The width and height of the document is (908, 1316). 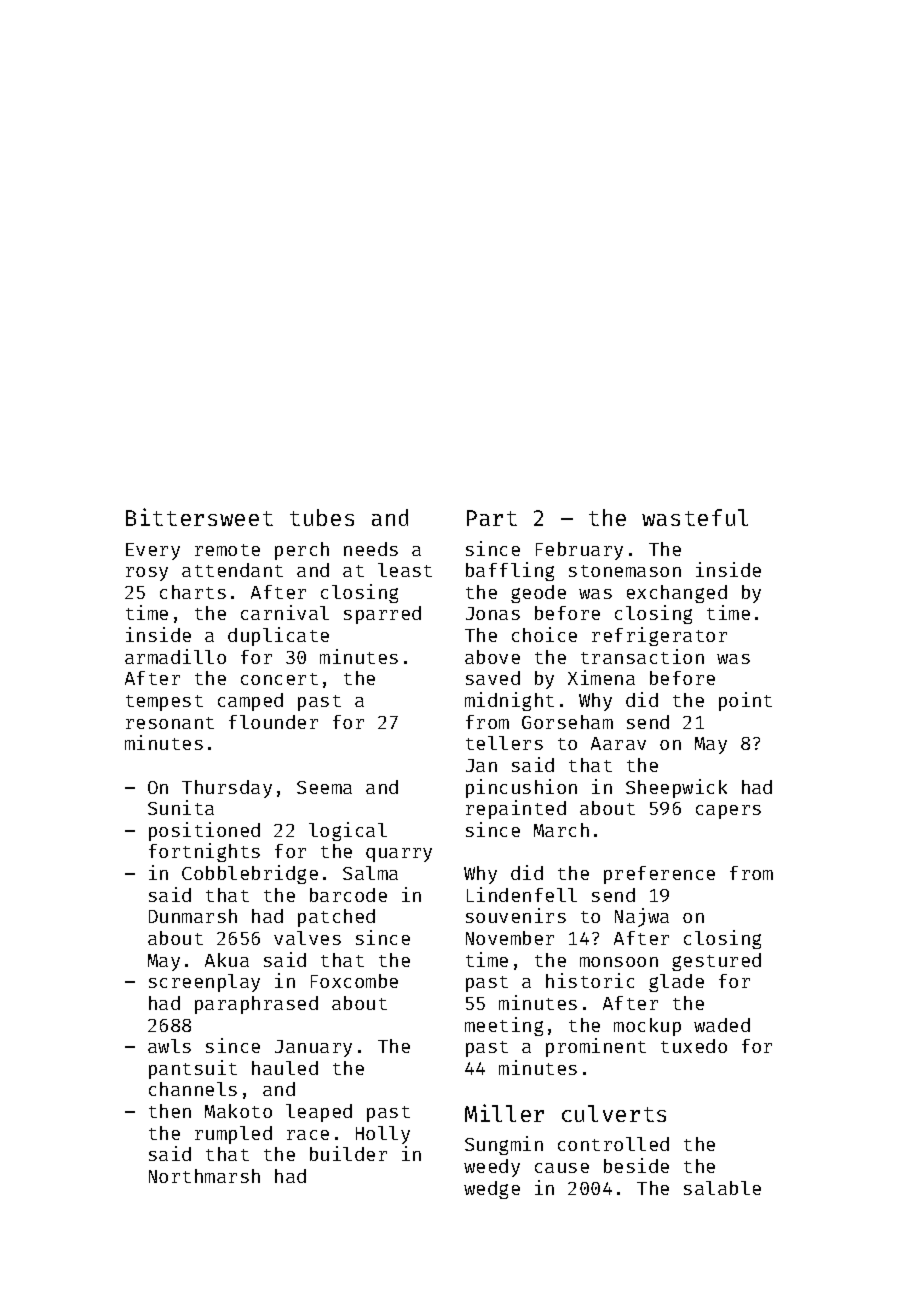 I want to click on Foxcombe, so click(x=354, y=981).
